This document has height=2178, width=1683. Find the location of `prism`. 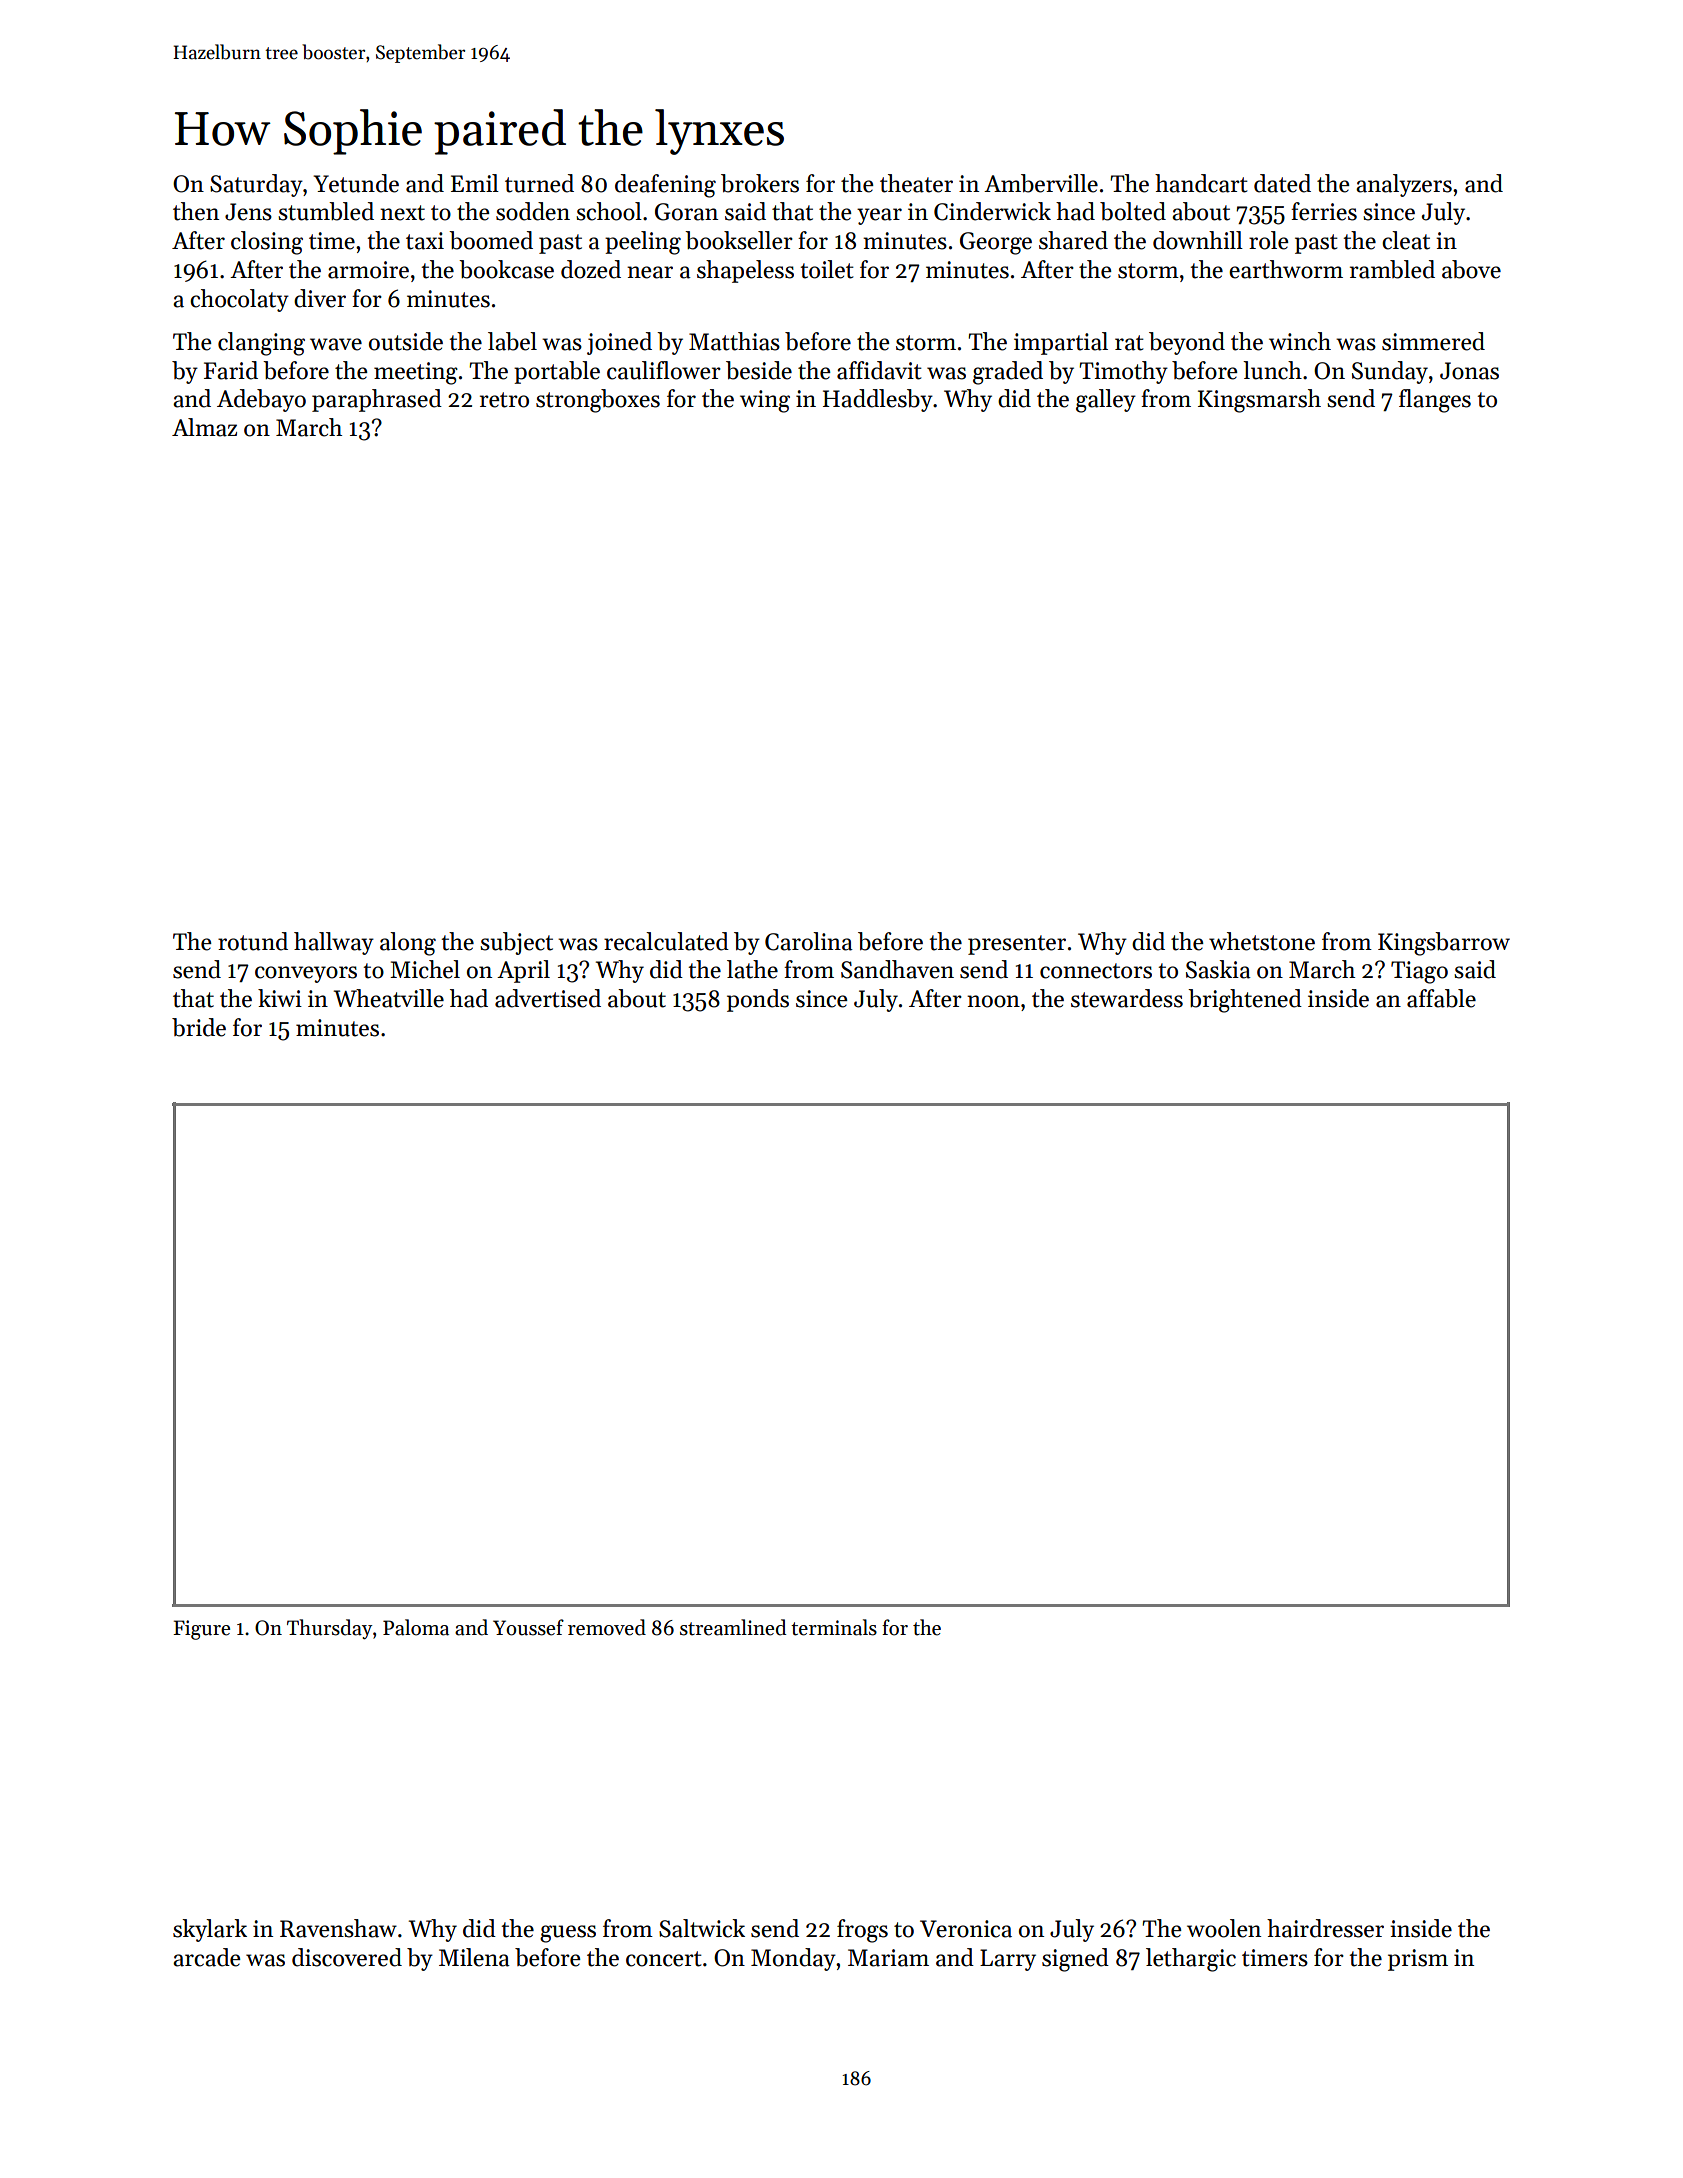

prism is located at coordinates (1418, 1960).
